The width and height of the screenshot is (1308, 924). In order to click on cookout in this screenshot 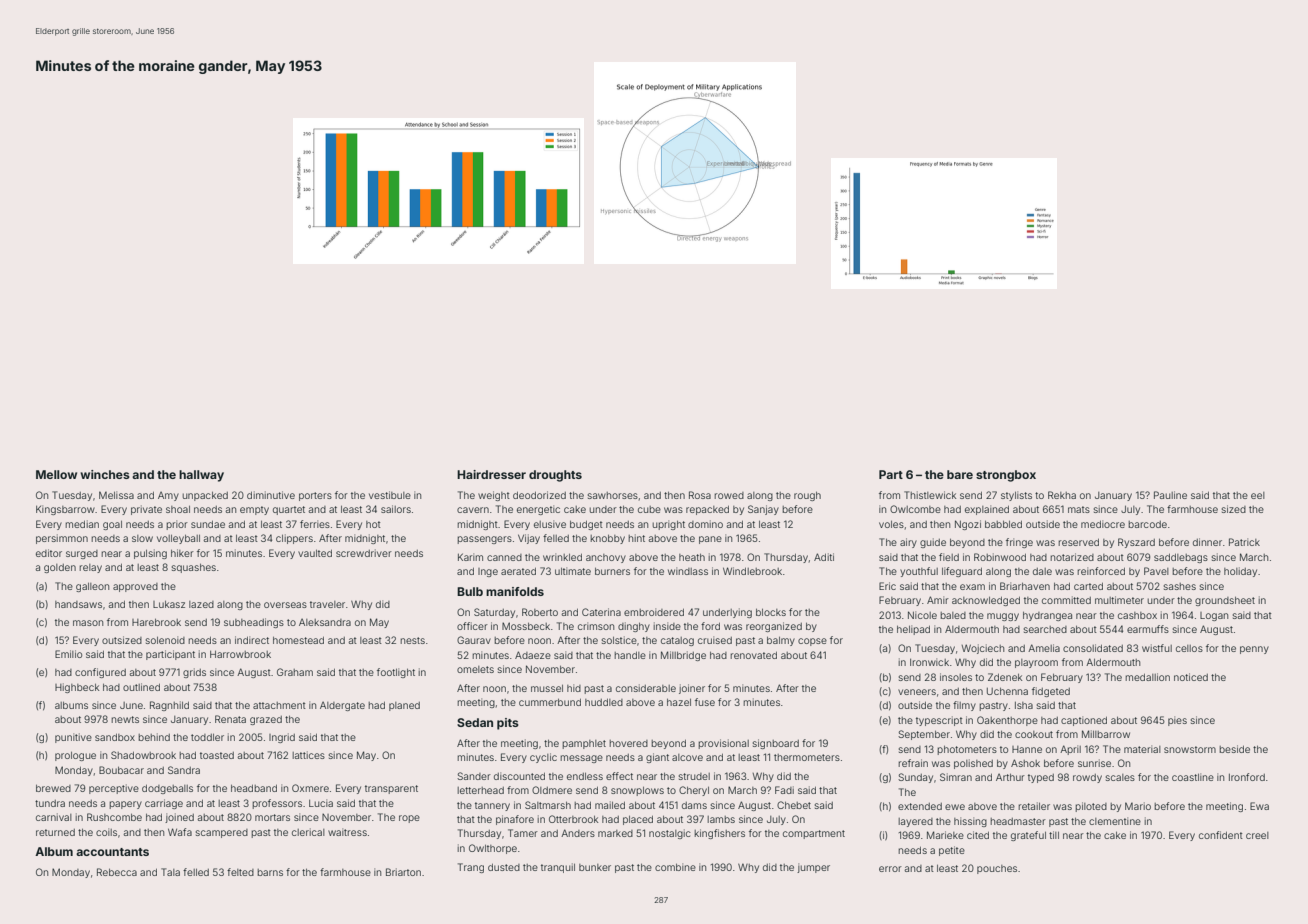, I will do `click(1034, 734)`.
